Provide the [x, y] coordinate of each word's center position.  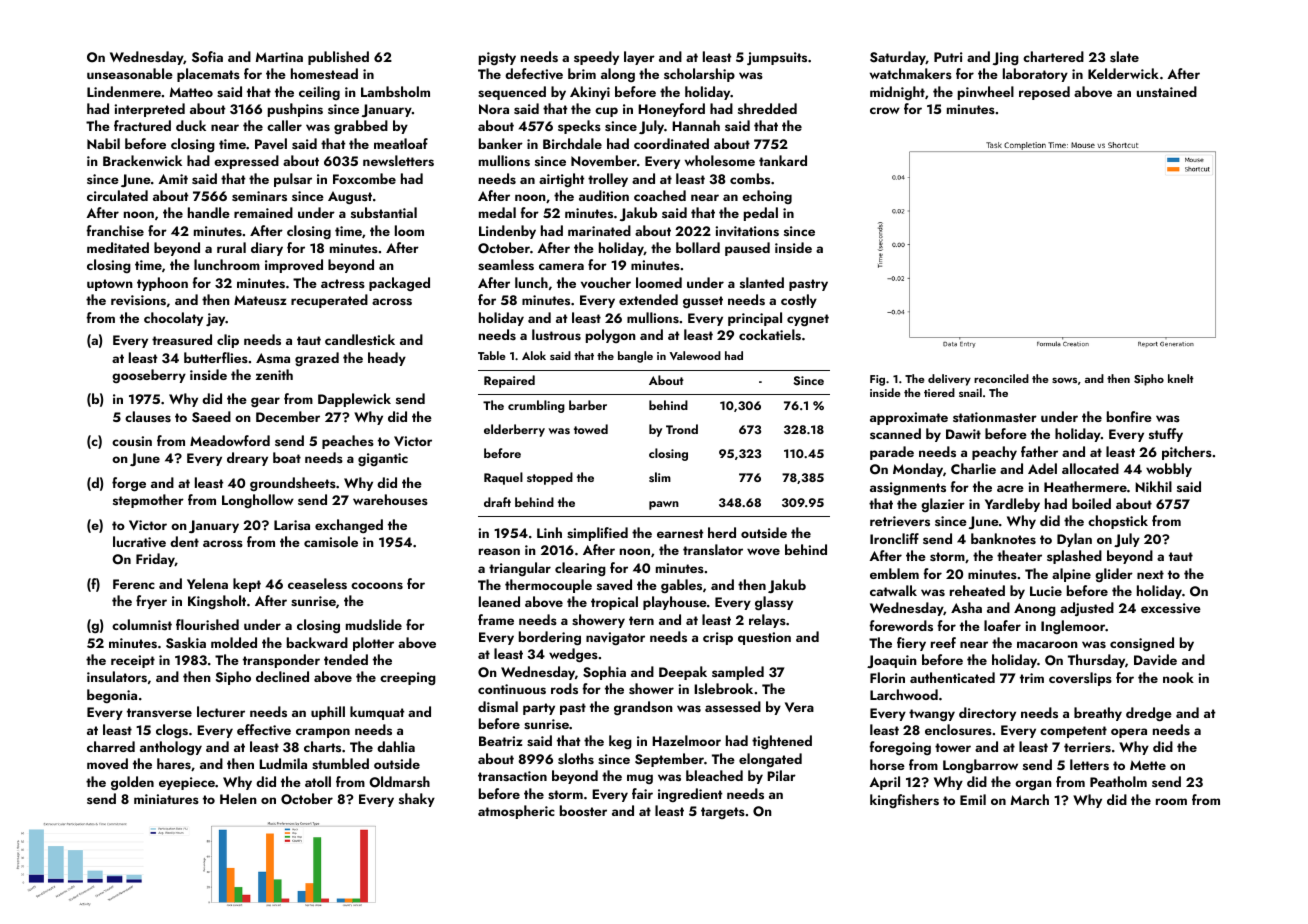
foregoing [900, 748]
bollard [698, 247]
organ [1033, 785]
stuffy [1166, 435]
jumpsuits [777, 58]
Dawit [963, 434]
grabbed [361, 127]
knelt [1181, 378]
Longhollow [258, 501]
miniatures [166, 799]
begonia [112, 696]
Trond [682, 429]
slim [660, 477]
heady [387, 359]
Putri [948, 57]
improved [294, 266]
